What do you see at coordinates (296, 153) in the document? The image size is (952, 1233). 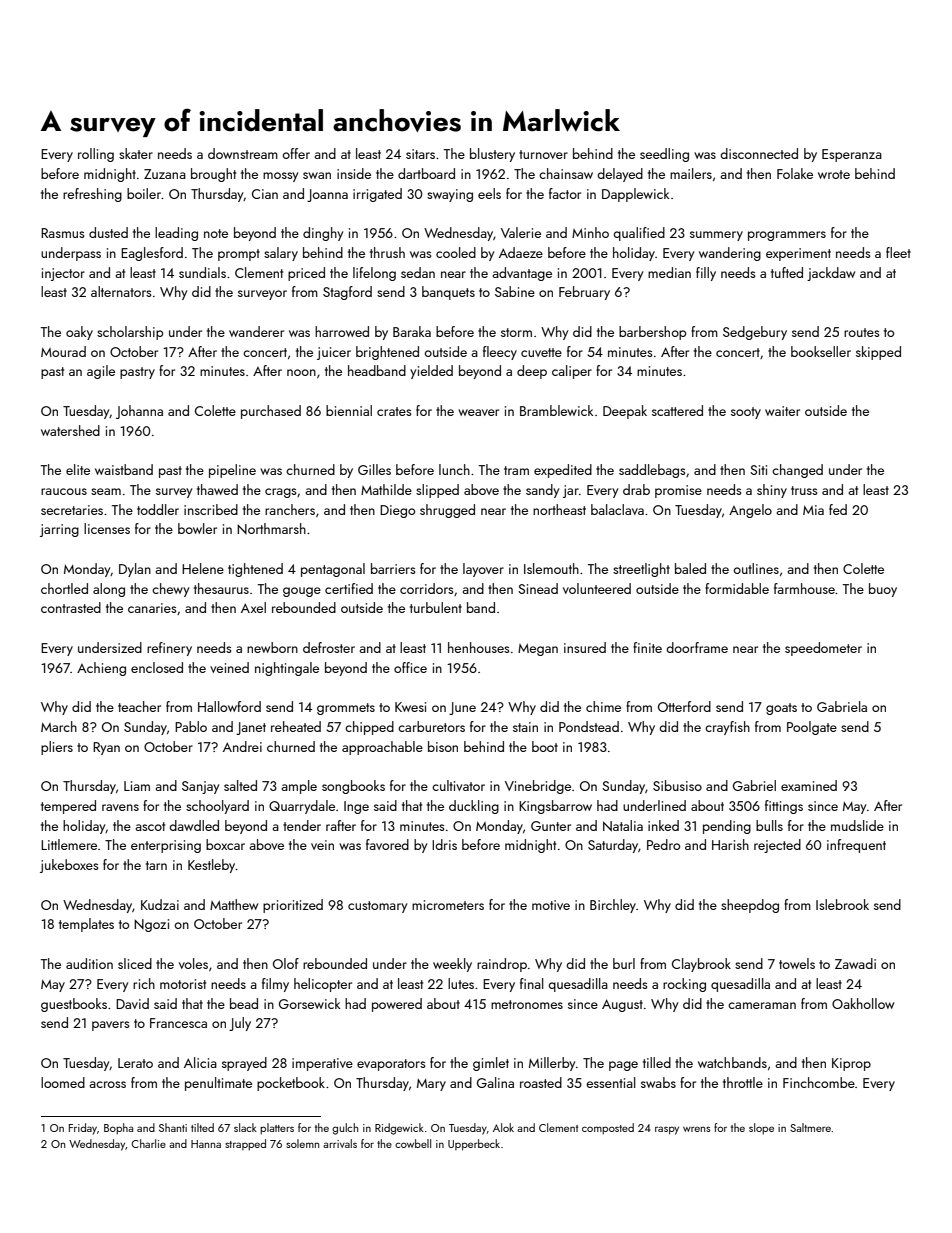 I see `offer` at bounding box center [296, 153].
